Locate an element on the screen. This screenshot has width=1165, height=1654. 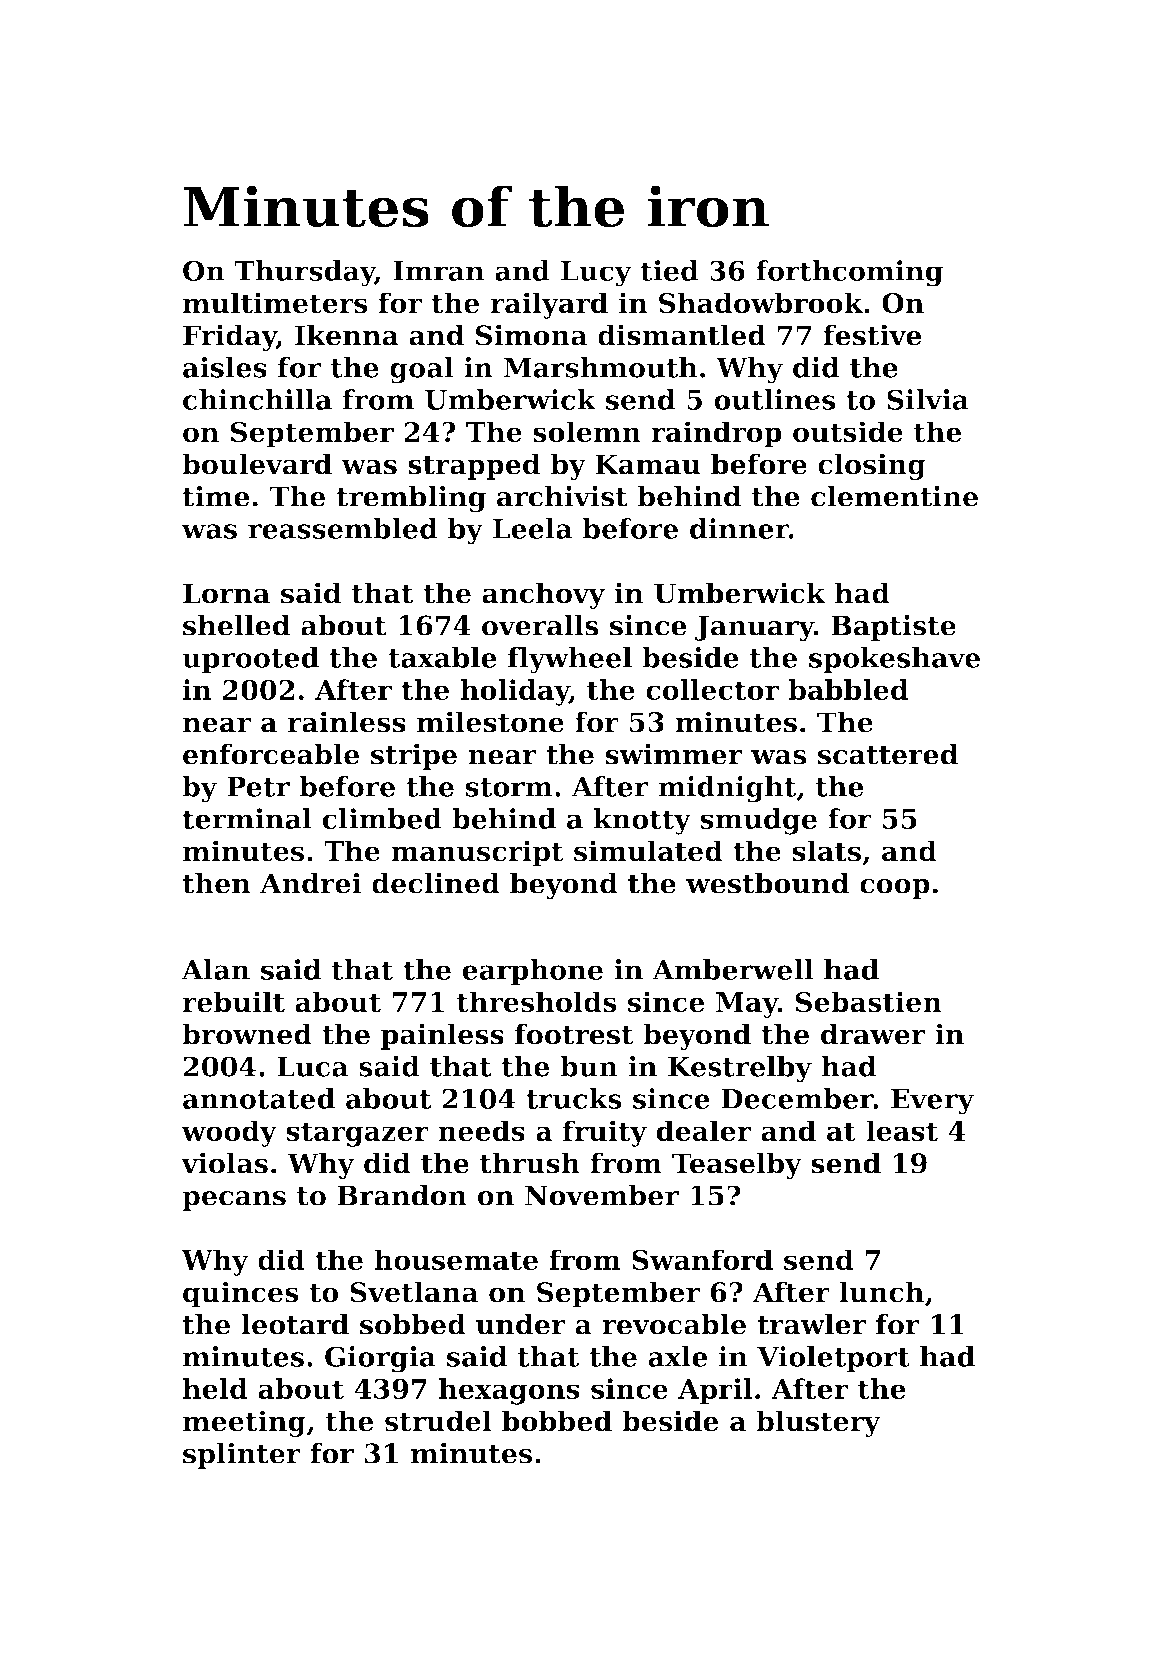
closing is located at coordinates (872, 466).
